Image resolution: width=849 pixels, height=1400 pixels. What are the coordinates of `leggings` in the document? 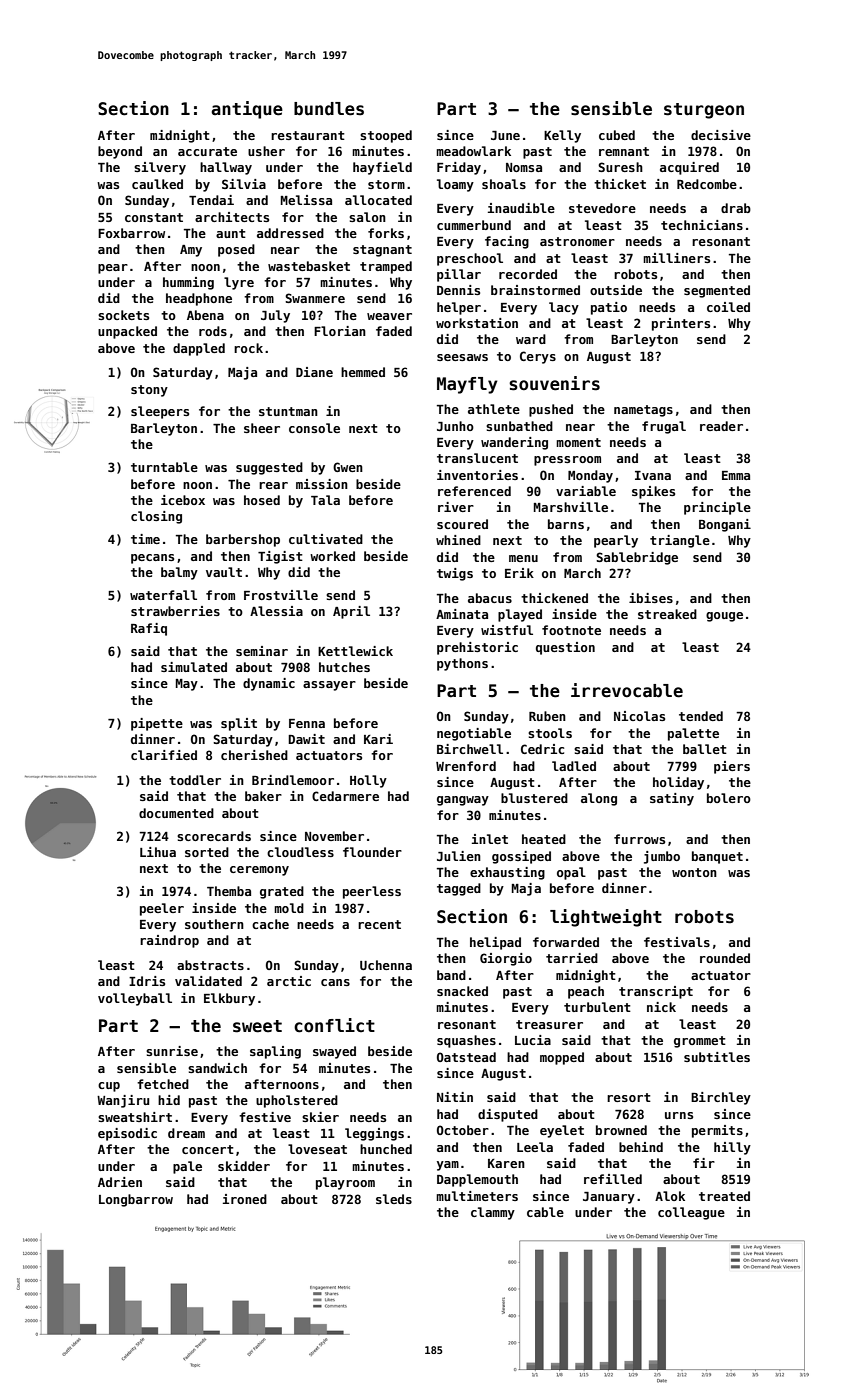 It's located at (374, 1134).
